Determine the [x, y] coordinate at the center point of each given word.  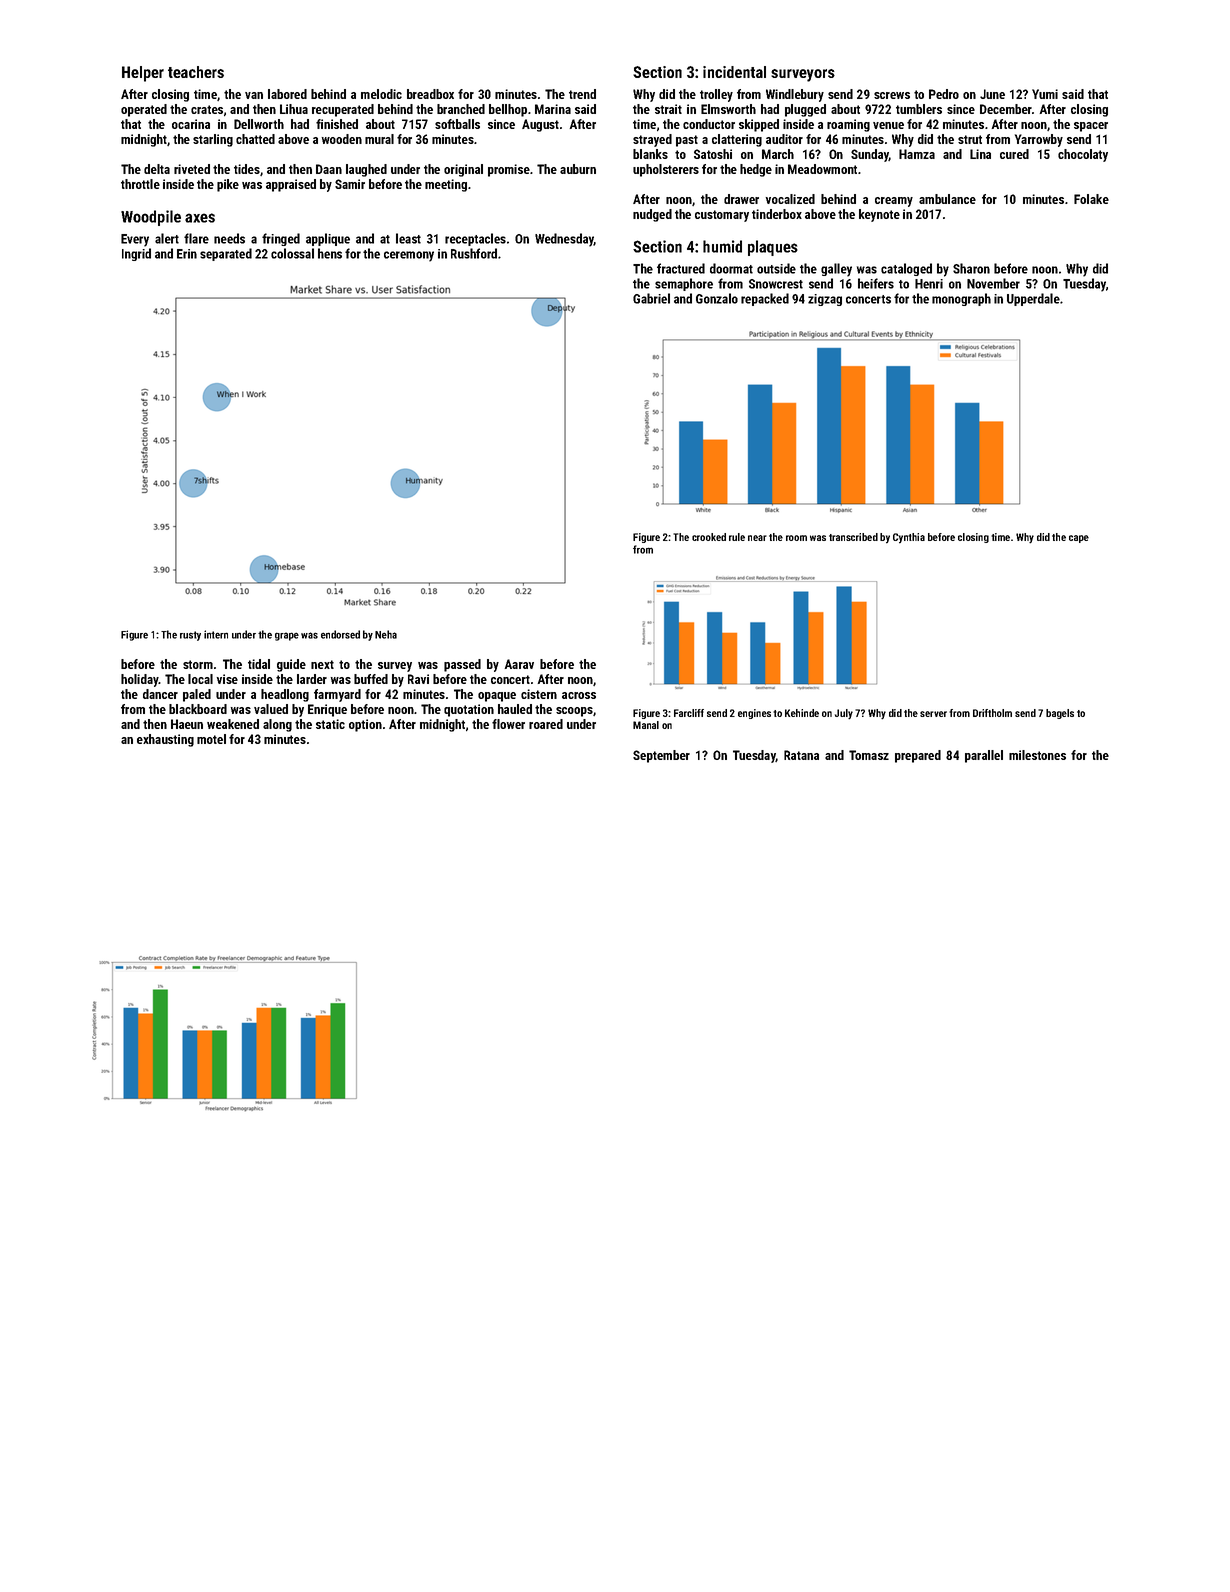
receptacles [475, 239]
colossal [292, 253]
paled [197, 695]
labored [287, 94]
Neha [386, 634]
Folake [1091, 199]
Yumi [1045, 94]
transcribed [853, 537]
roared [546, 724]
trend [582, 94]
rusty [190, 636]
